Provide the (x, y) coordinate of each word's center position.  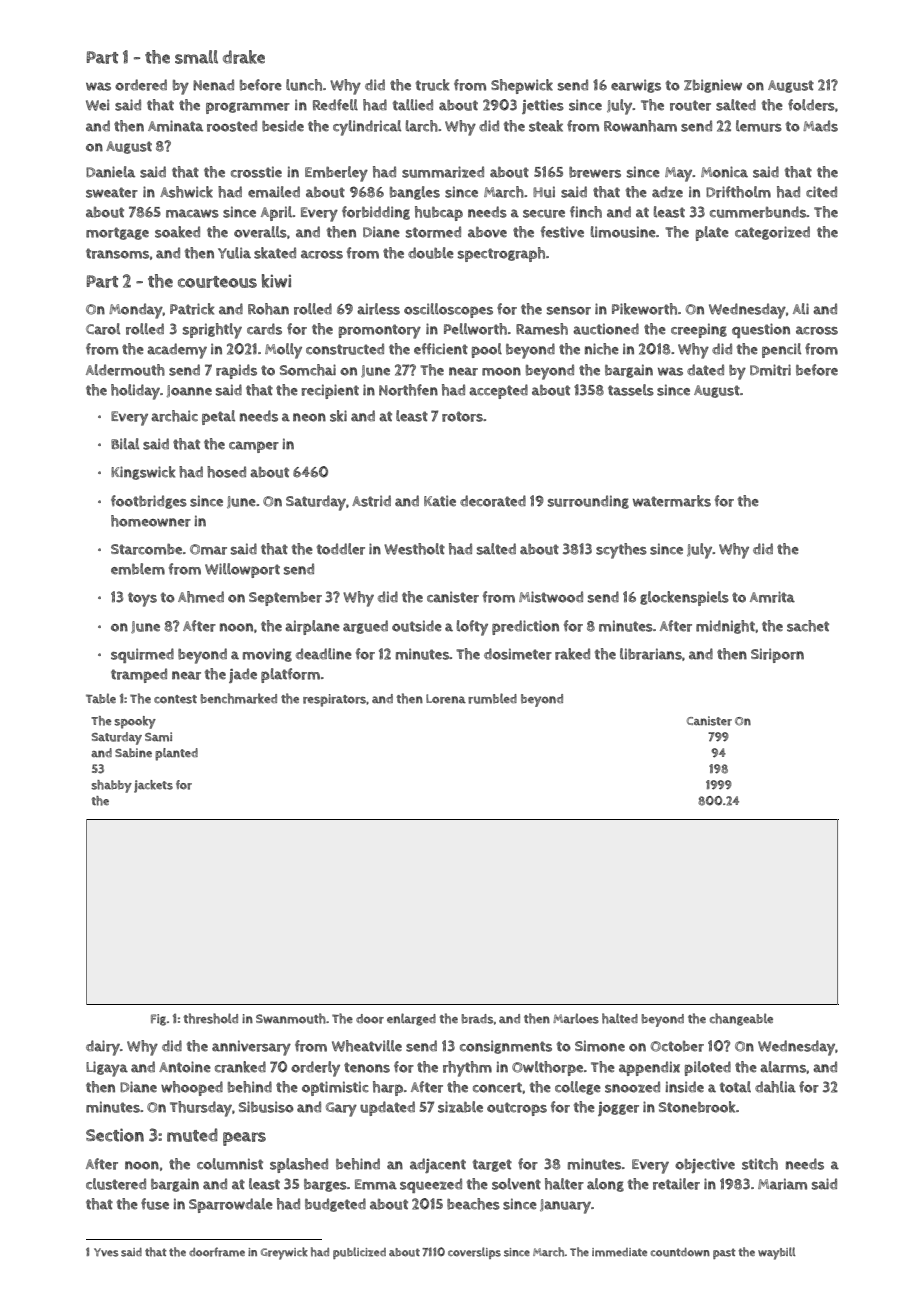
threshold (210, 1018)
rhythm (467, 1069)
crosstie (256, 172)
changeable (741, 1019)
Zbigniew (713, 86)
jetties (543, 106)
